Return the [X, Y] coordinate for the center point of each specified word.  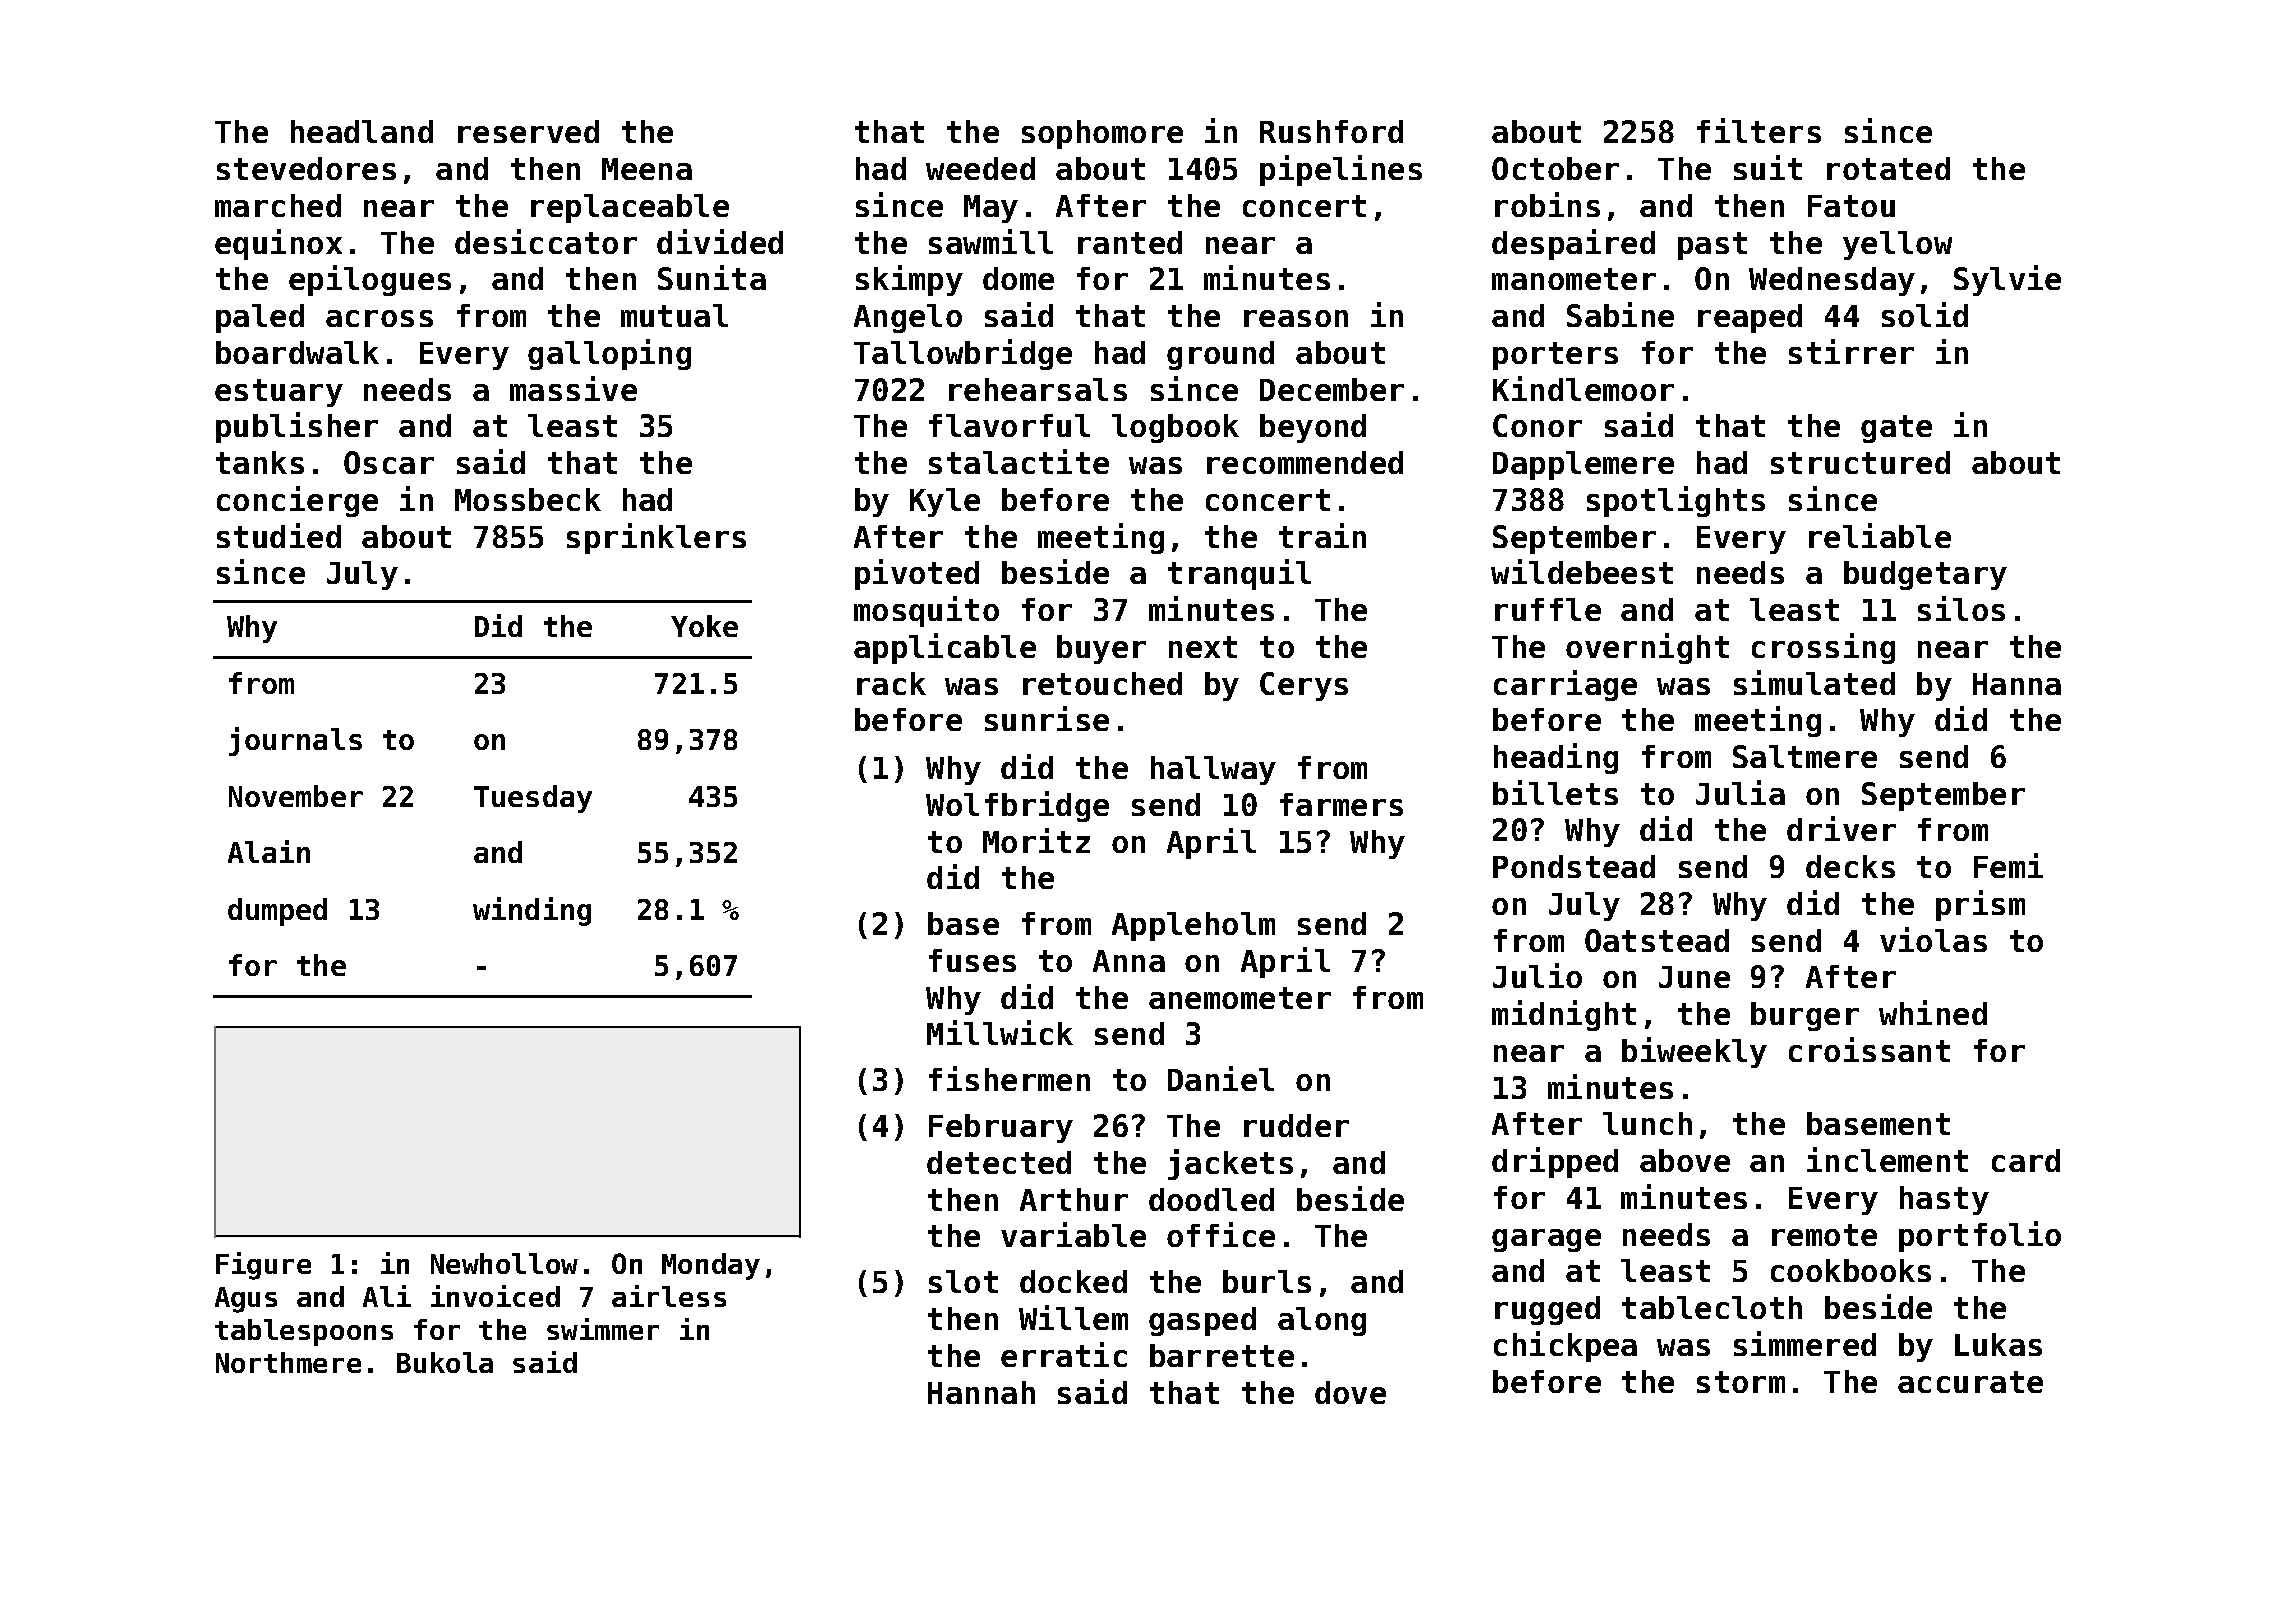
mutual [674, 315]
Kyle [945, 502]
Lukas [1998, 1344]
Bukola [445, 1362]
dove [1350, 1392]
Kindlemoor [1583, 388]
